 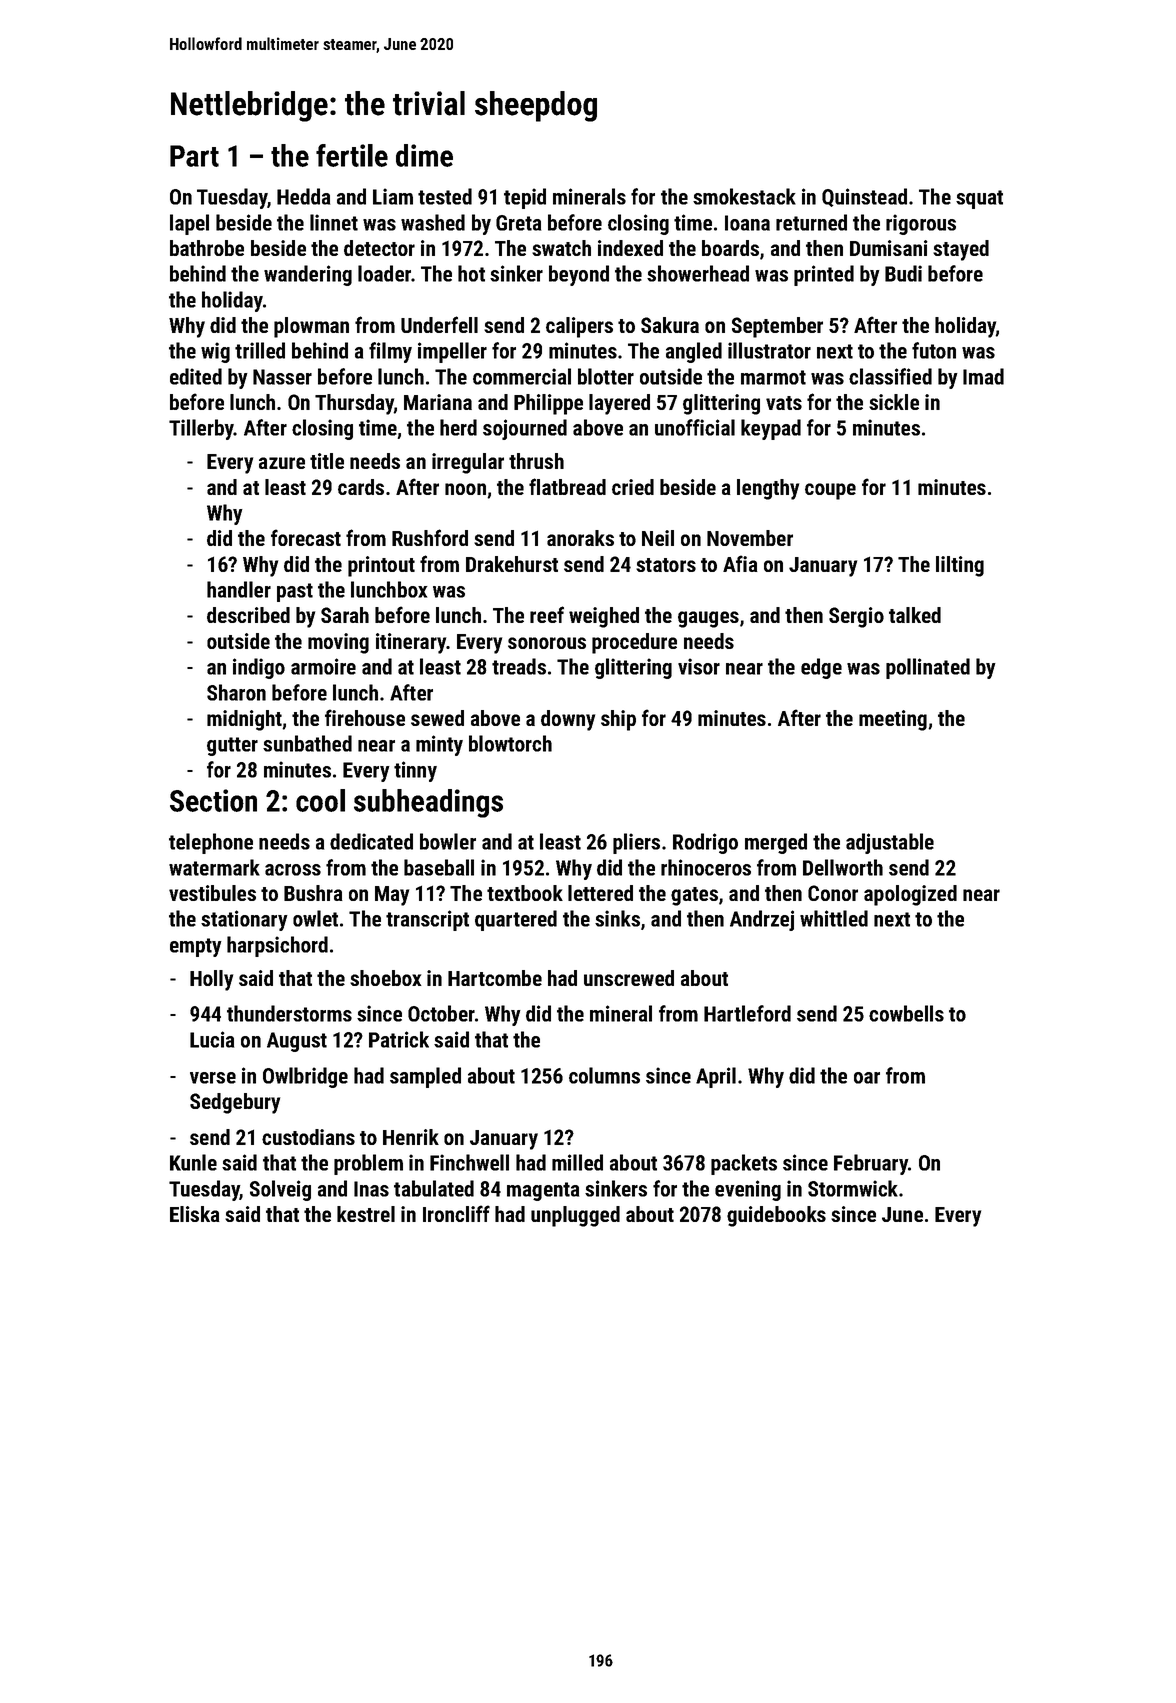 I want to click on printout, so click(x=381, y=566).
